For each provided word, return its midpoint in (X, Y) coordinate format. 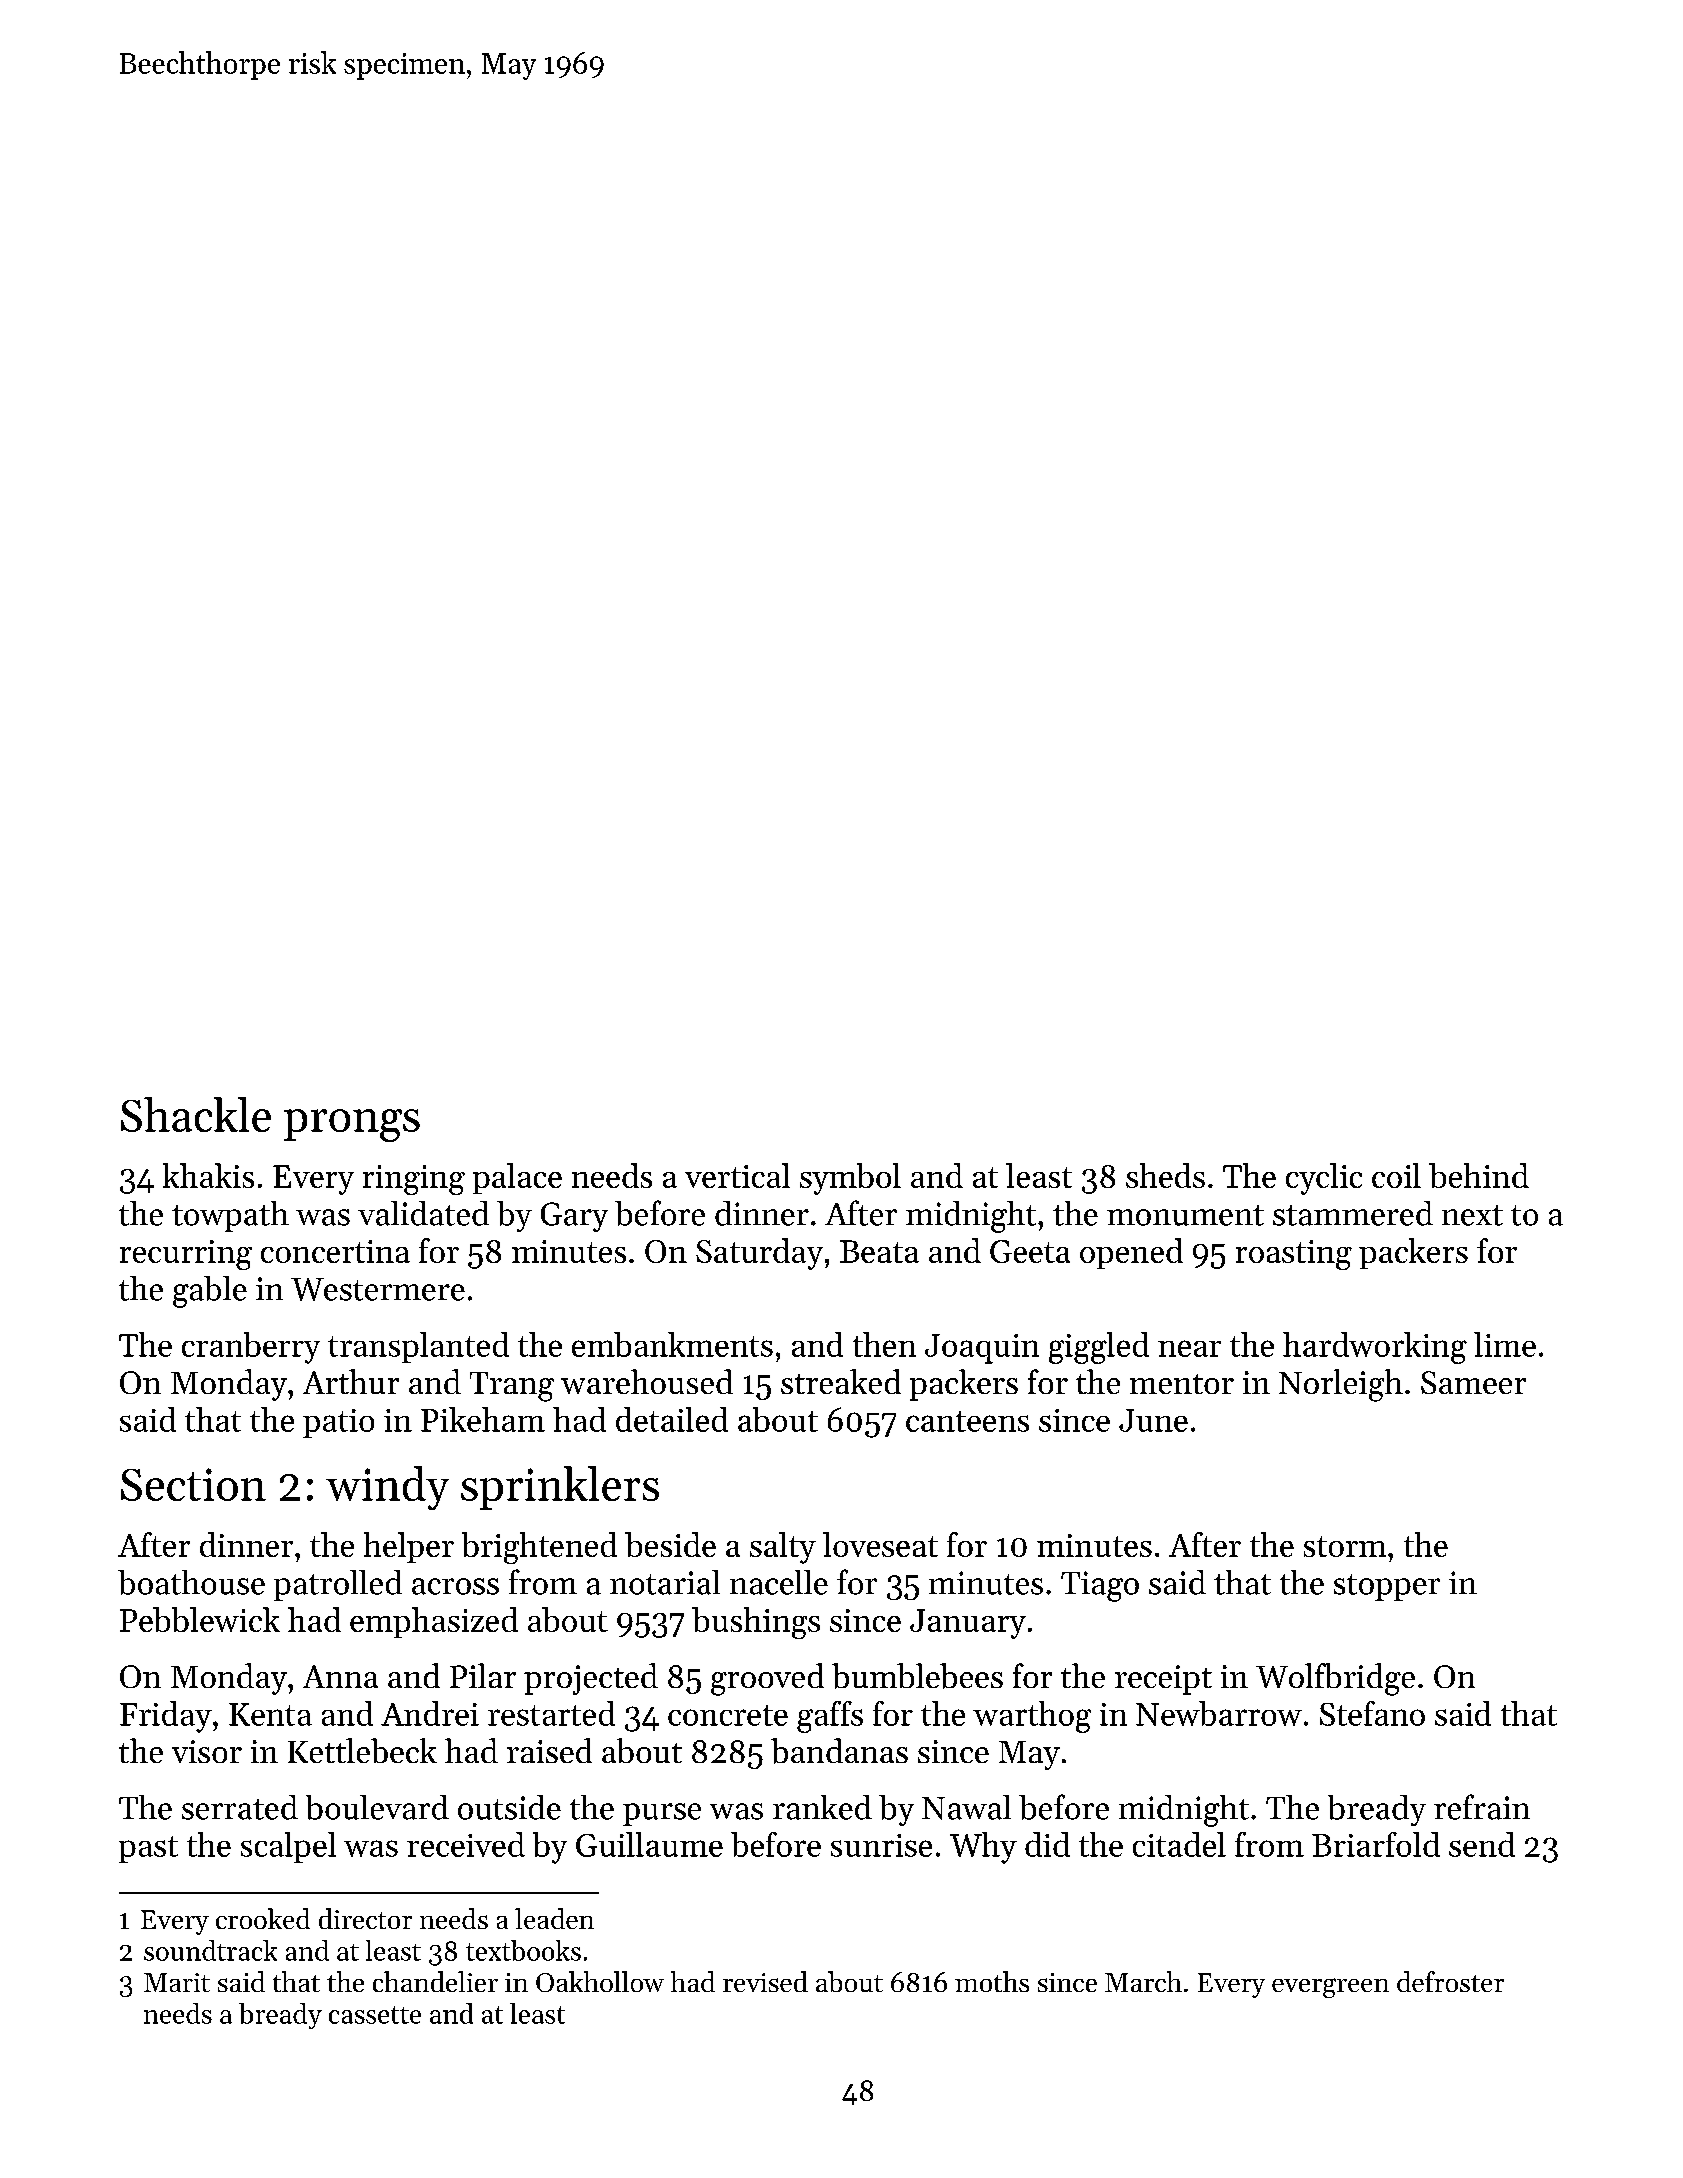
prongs (352, 1125)
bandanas (839, 1751)
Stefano (1372, 1713)
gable (210, 1292)
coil (1396, 1175)
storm (1345, 1546)
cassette (375, 2015)
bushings (756, 1623)
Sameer (1473, 1382)
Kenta (270, 1714)
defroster (1450, 1981)
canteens (967, 1421)
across (455, 1586)
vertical (737, 1175)
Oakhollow (600, 1981)
